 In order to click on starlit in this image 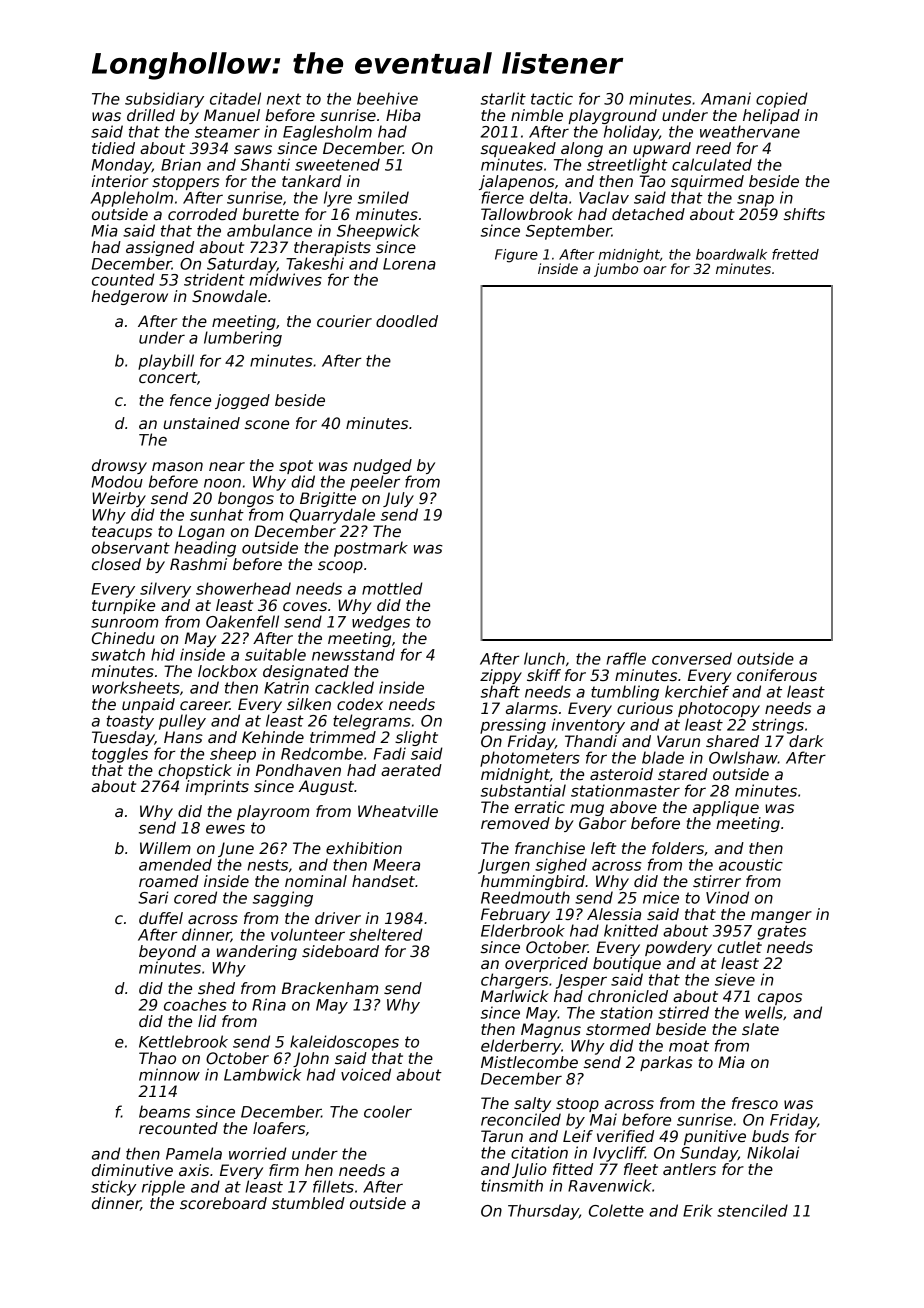, I will do `click(503, 98)`.
